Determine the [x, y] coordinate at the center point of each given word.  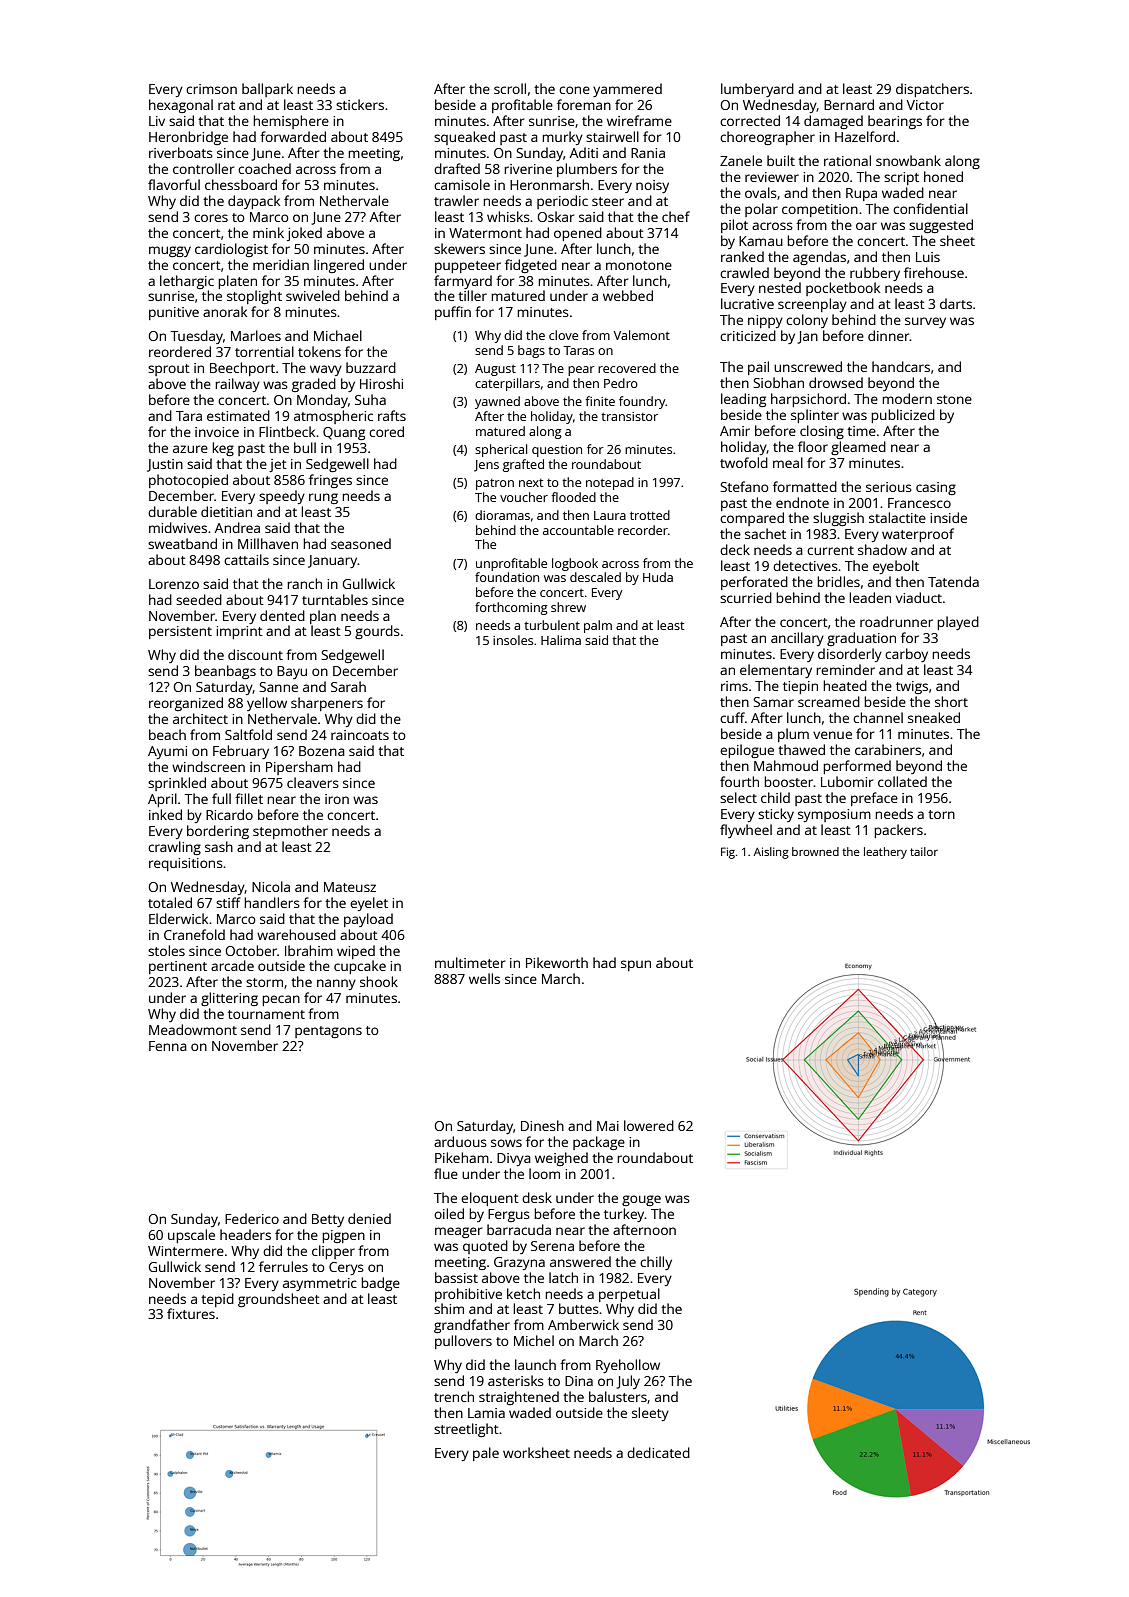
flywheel [746, 831]
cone [574, 90]
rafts [392, 415]
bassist [456, 1277]
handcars [901, 366]
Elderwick [178, 918]
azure [190, 449]
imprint [239, 632]
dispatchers [932, 90]
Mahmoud [786, 765]
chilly [656, 1263]
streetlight [466, 1430]
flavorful [174, 184]
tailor [924, 851]
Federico [252, 1218]
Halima [561, 640]
